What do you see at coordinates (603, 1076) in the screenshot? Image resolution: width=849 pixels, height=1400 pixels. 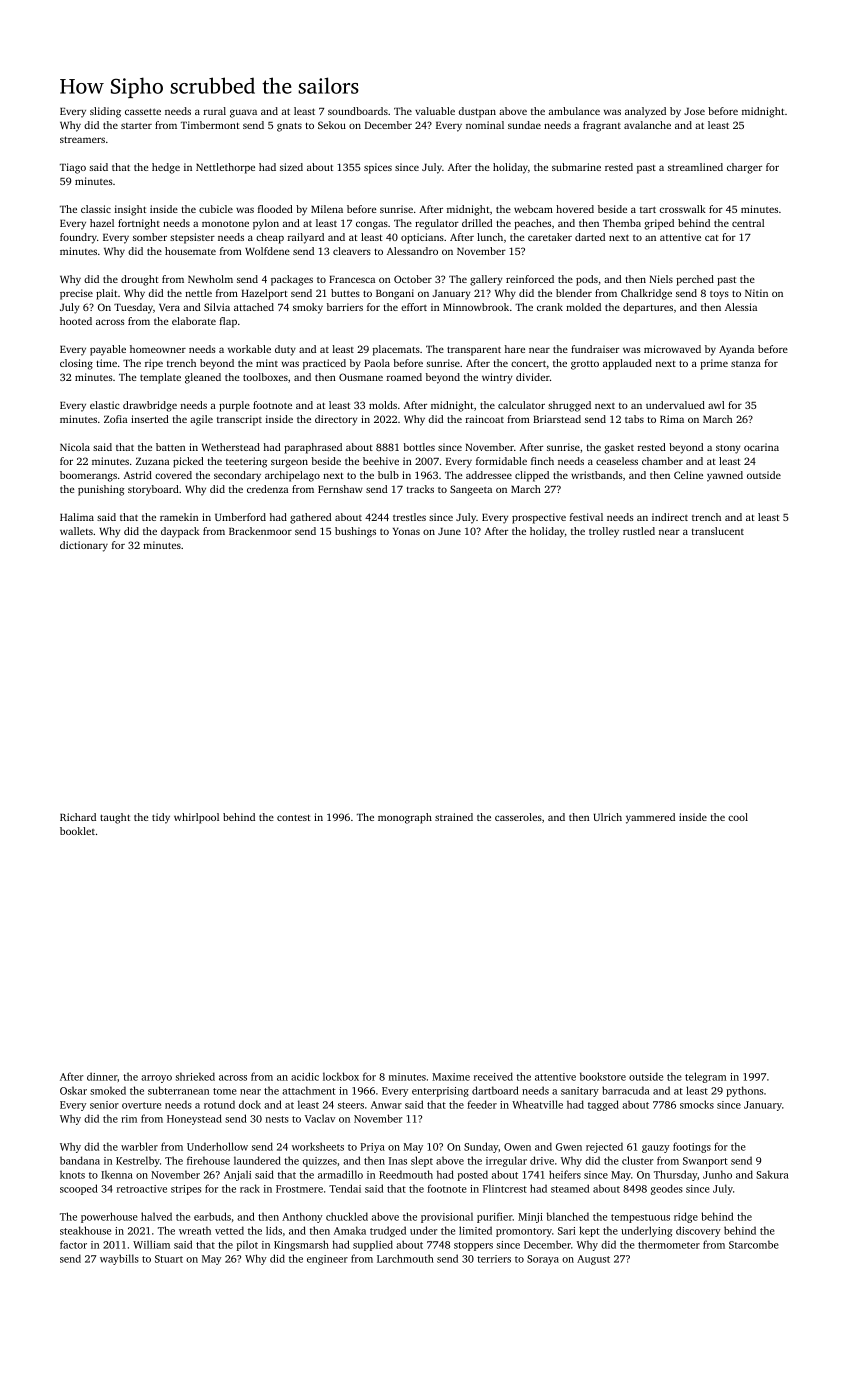 I see `bookstore` at bounding box center [603, 1076].
